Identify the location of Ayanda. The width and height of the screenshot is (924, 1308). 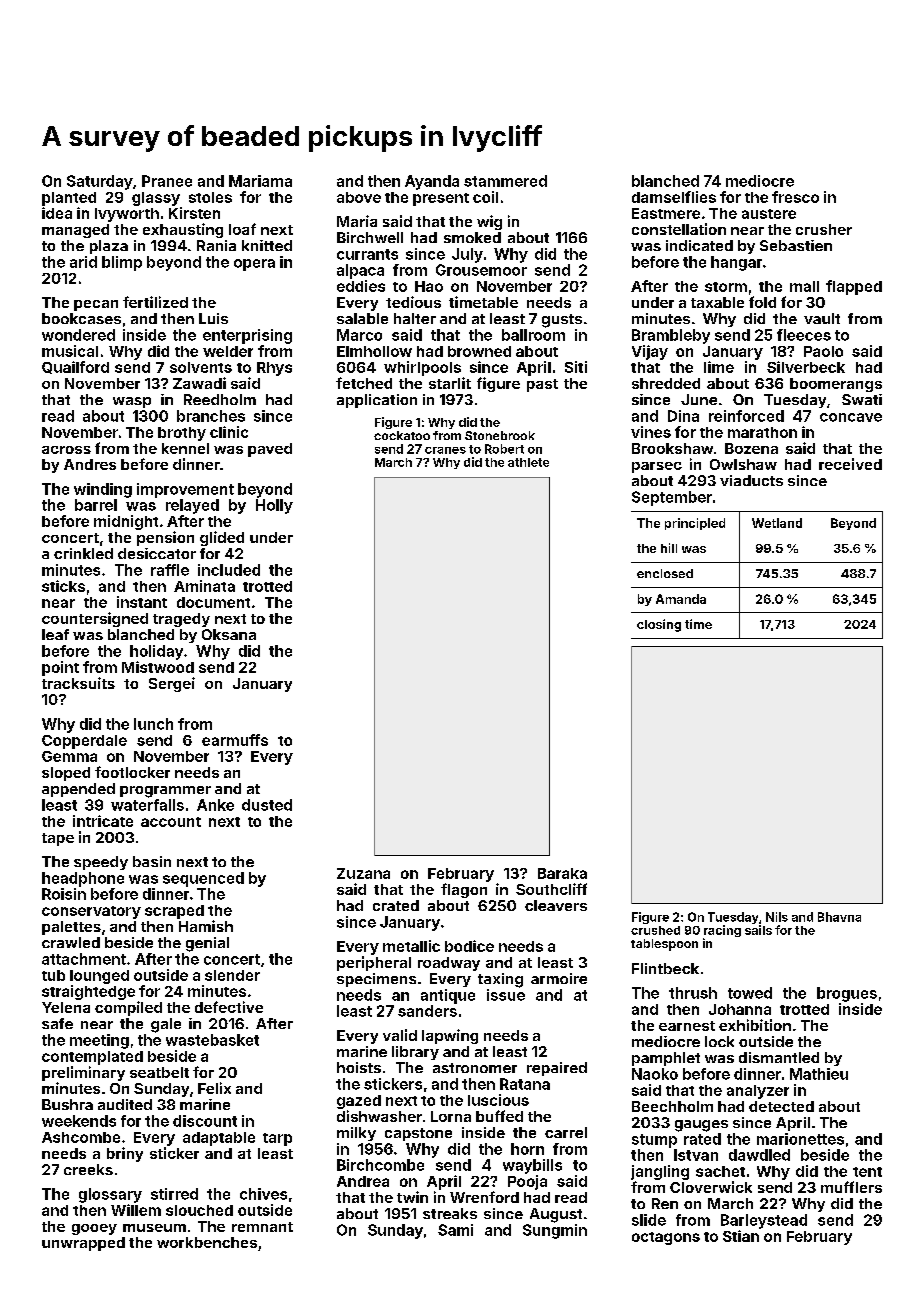
(432, 182).
